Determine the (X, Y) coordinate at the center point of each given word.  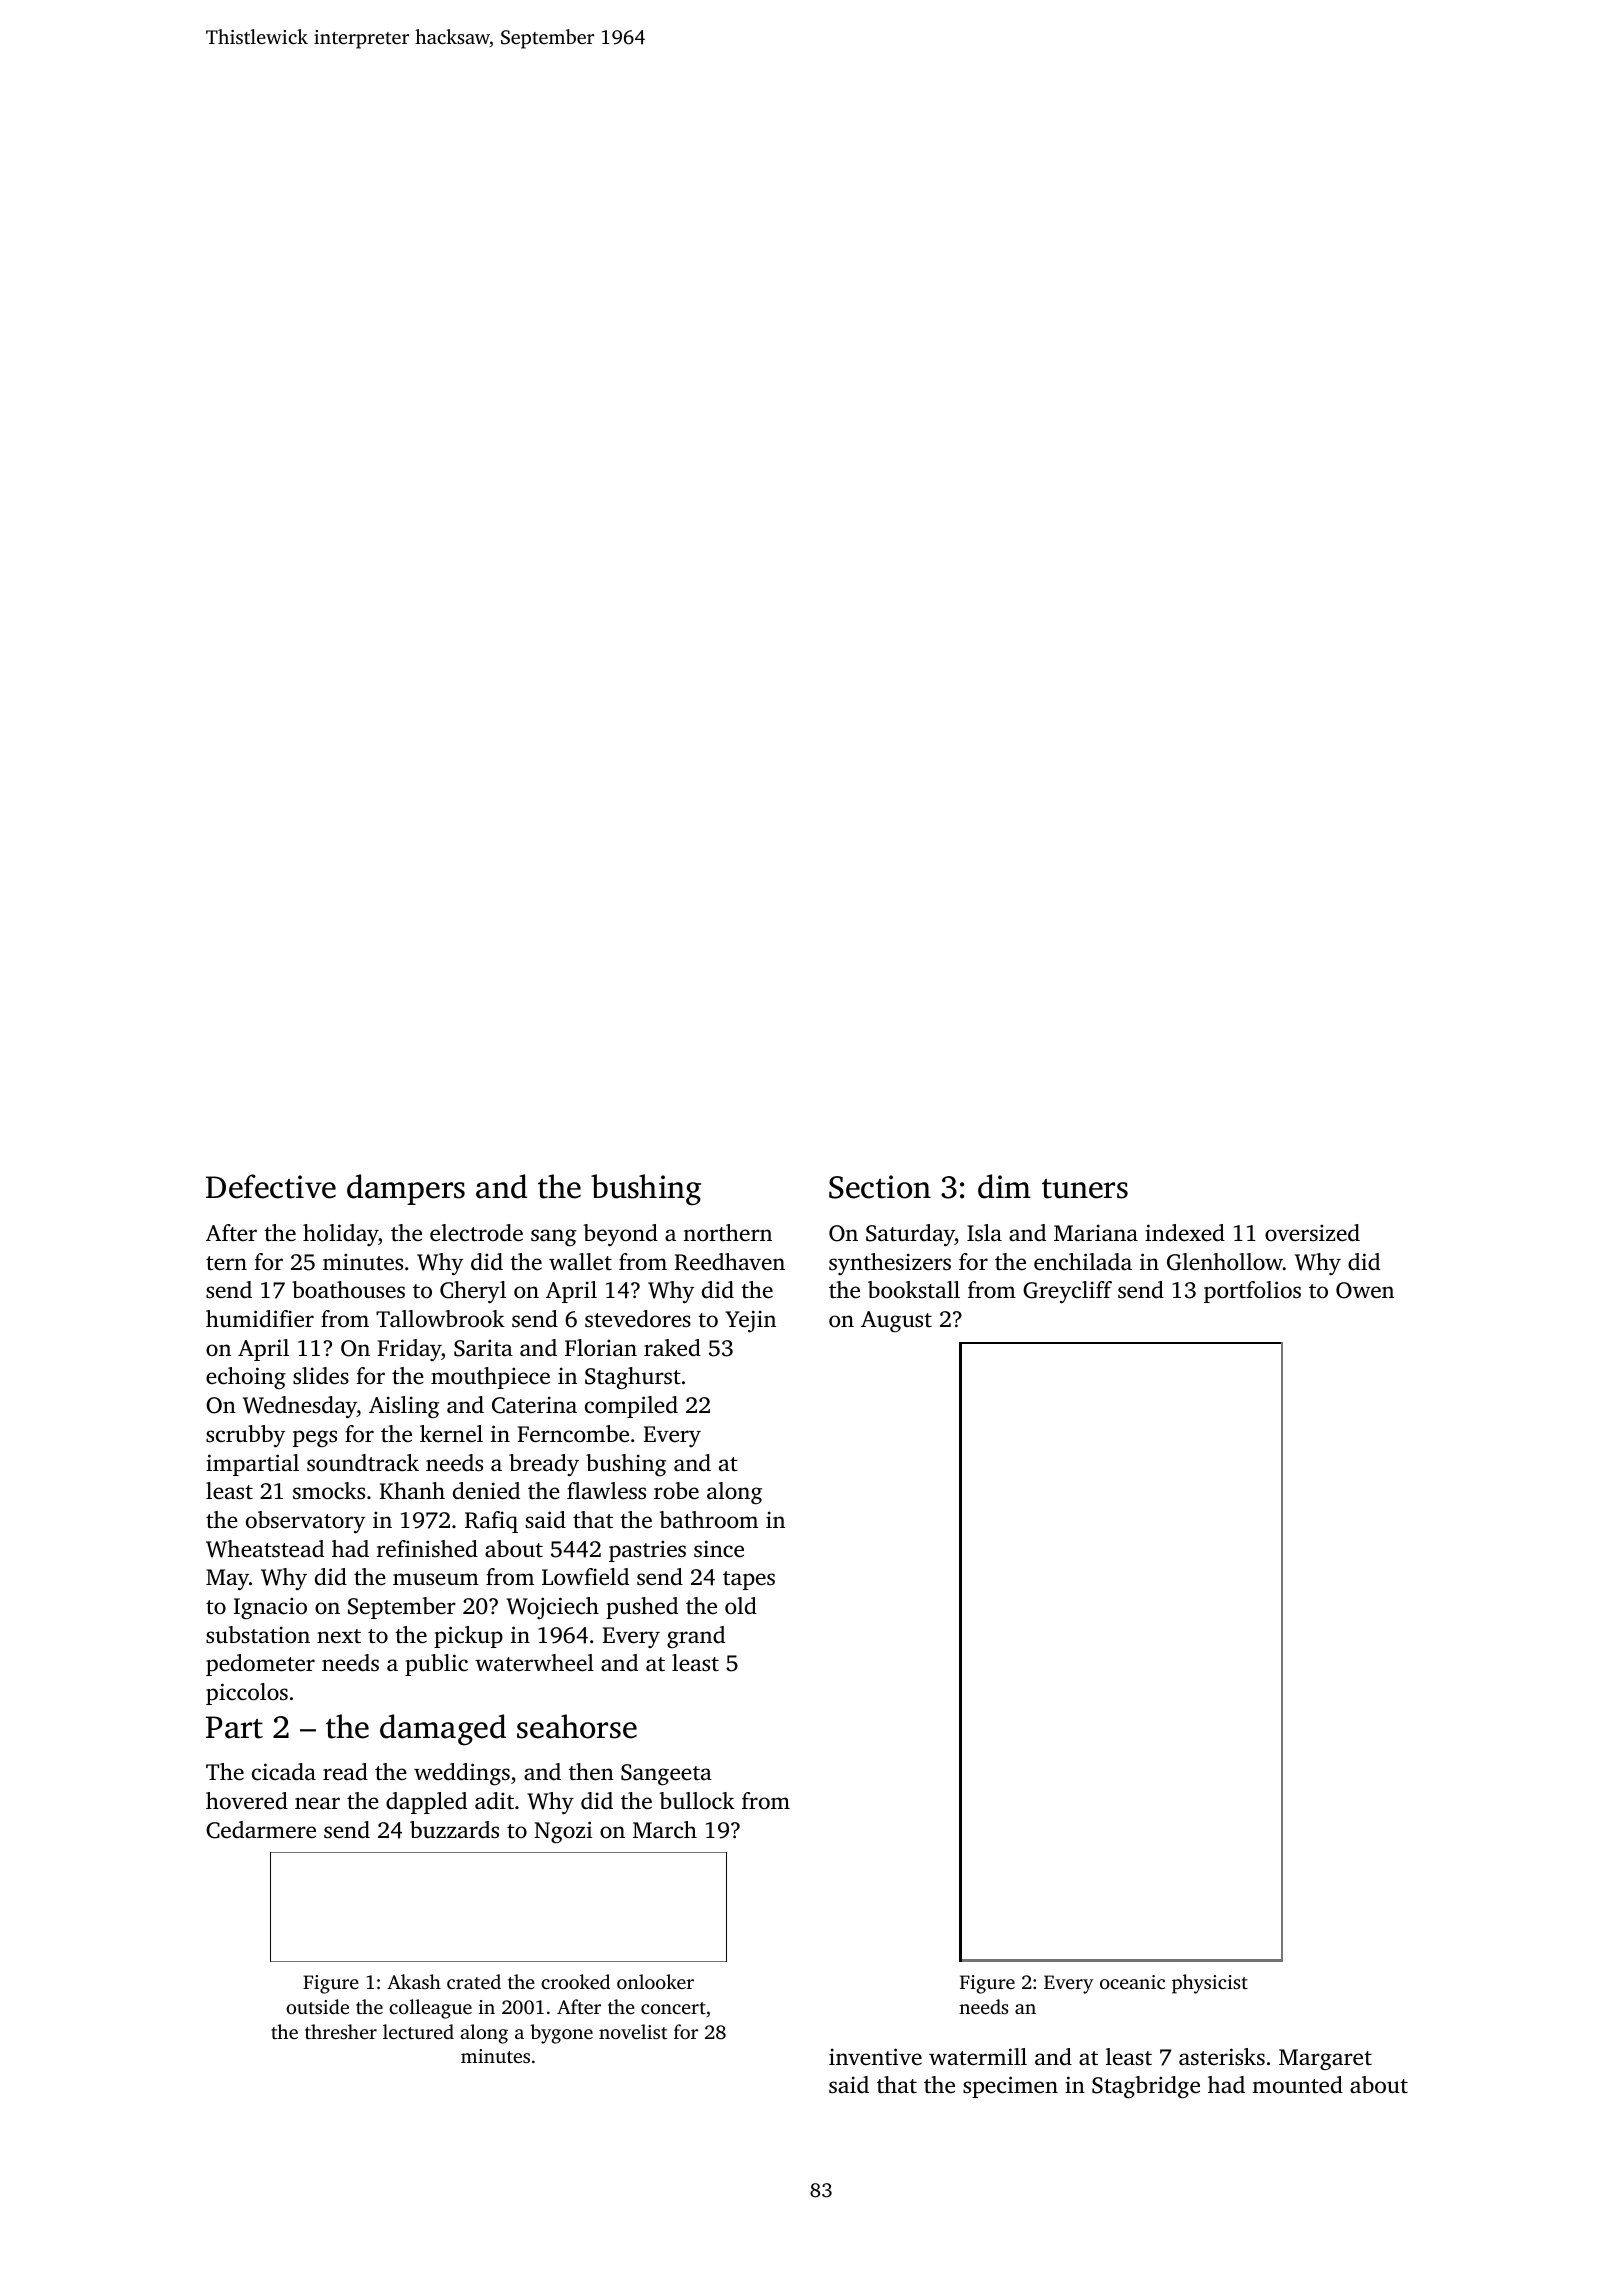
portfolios (1252, 1292)
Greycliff (1067, 1292)
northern (727, 1233)
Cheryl (473, 1292)
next (339, 1636)
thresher (341, 2031)
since (719, 1549)
